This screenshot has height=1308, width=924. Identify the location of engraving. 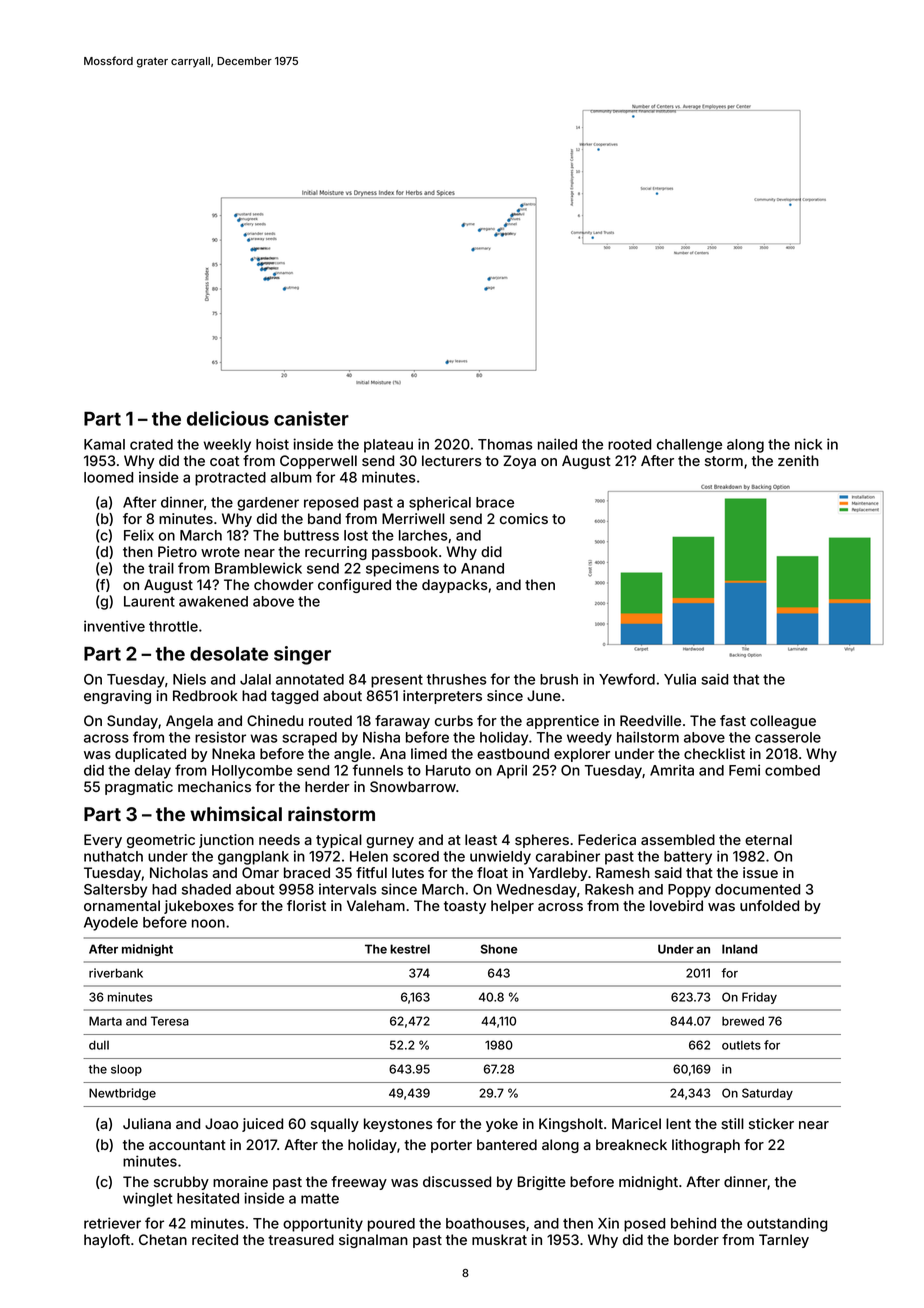
(117, 697).
